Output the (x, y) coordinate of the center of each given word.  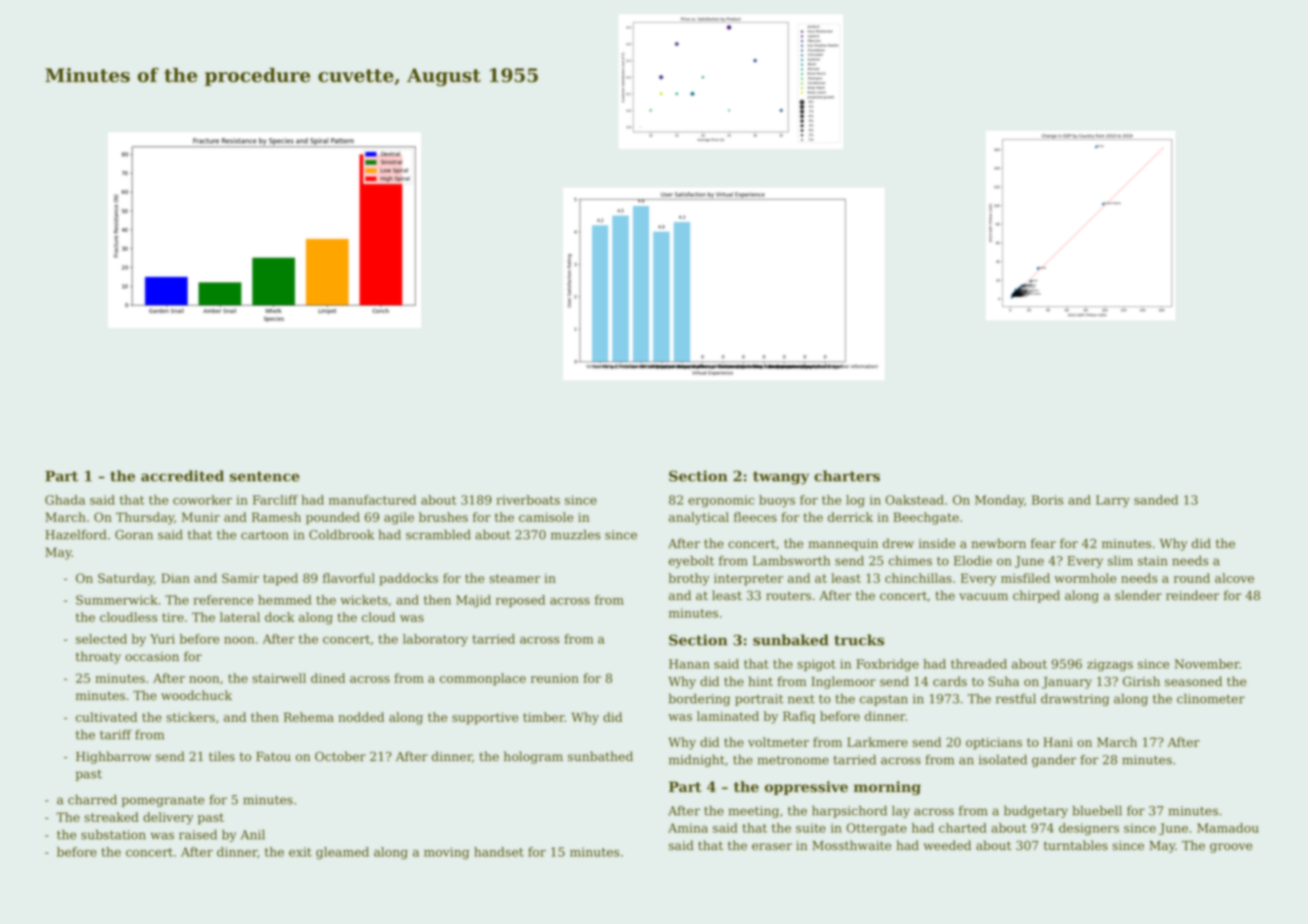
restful (1016, 698)
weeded (947, 845)
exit (300, 852)
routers (788, 596)
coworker (202, 500)
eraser (772, 847)
